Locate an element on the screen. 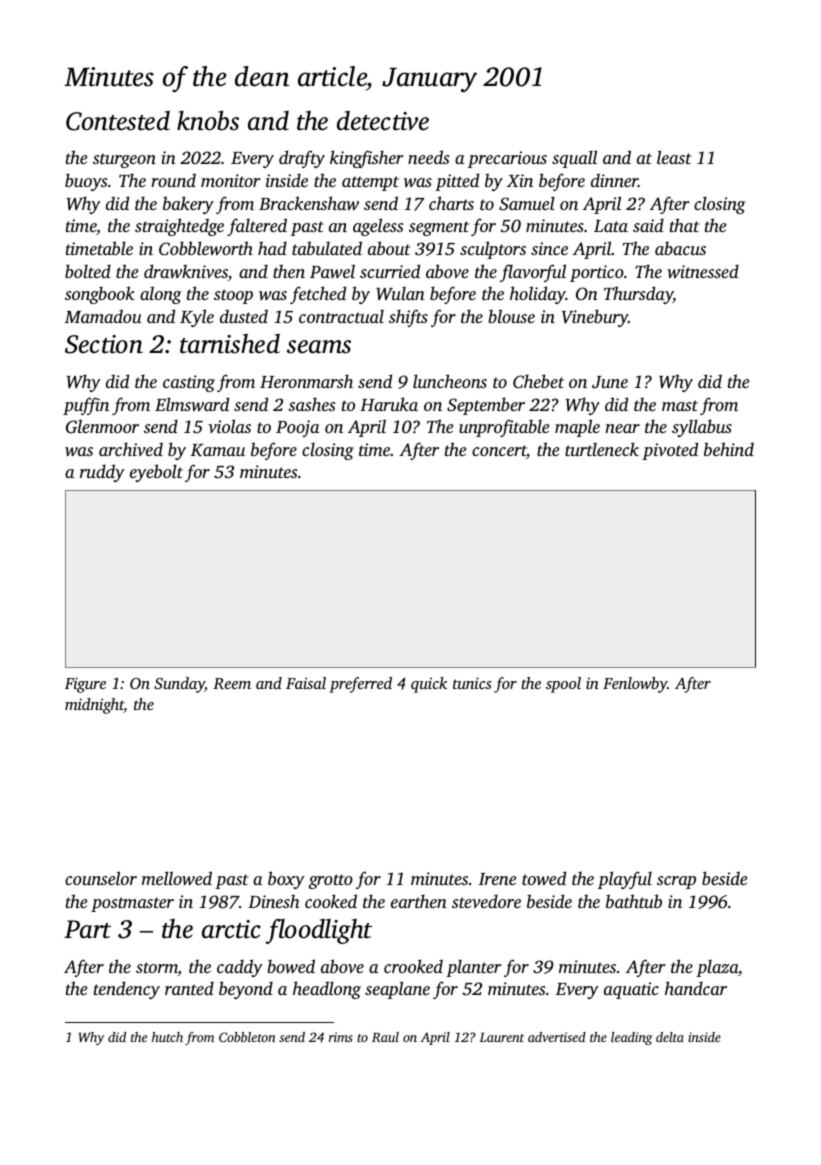 The height and width of the screenshot is (1165, 821). towed is located at coordinates (544, 878).
